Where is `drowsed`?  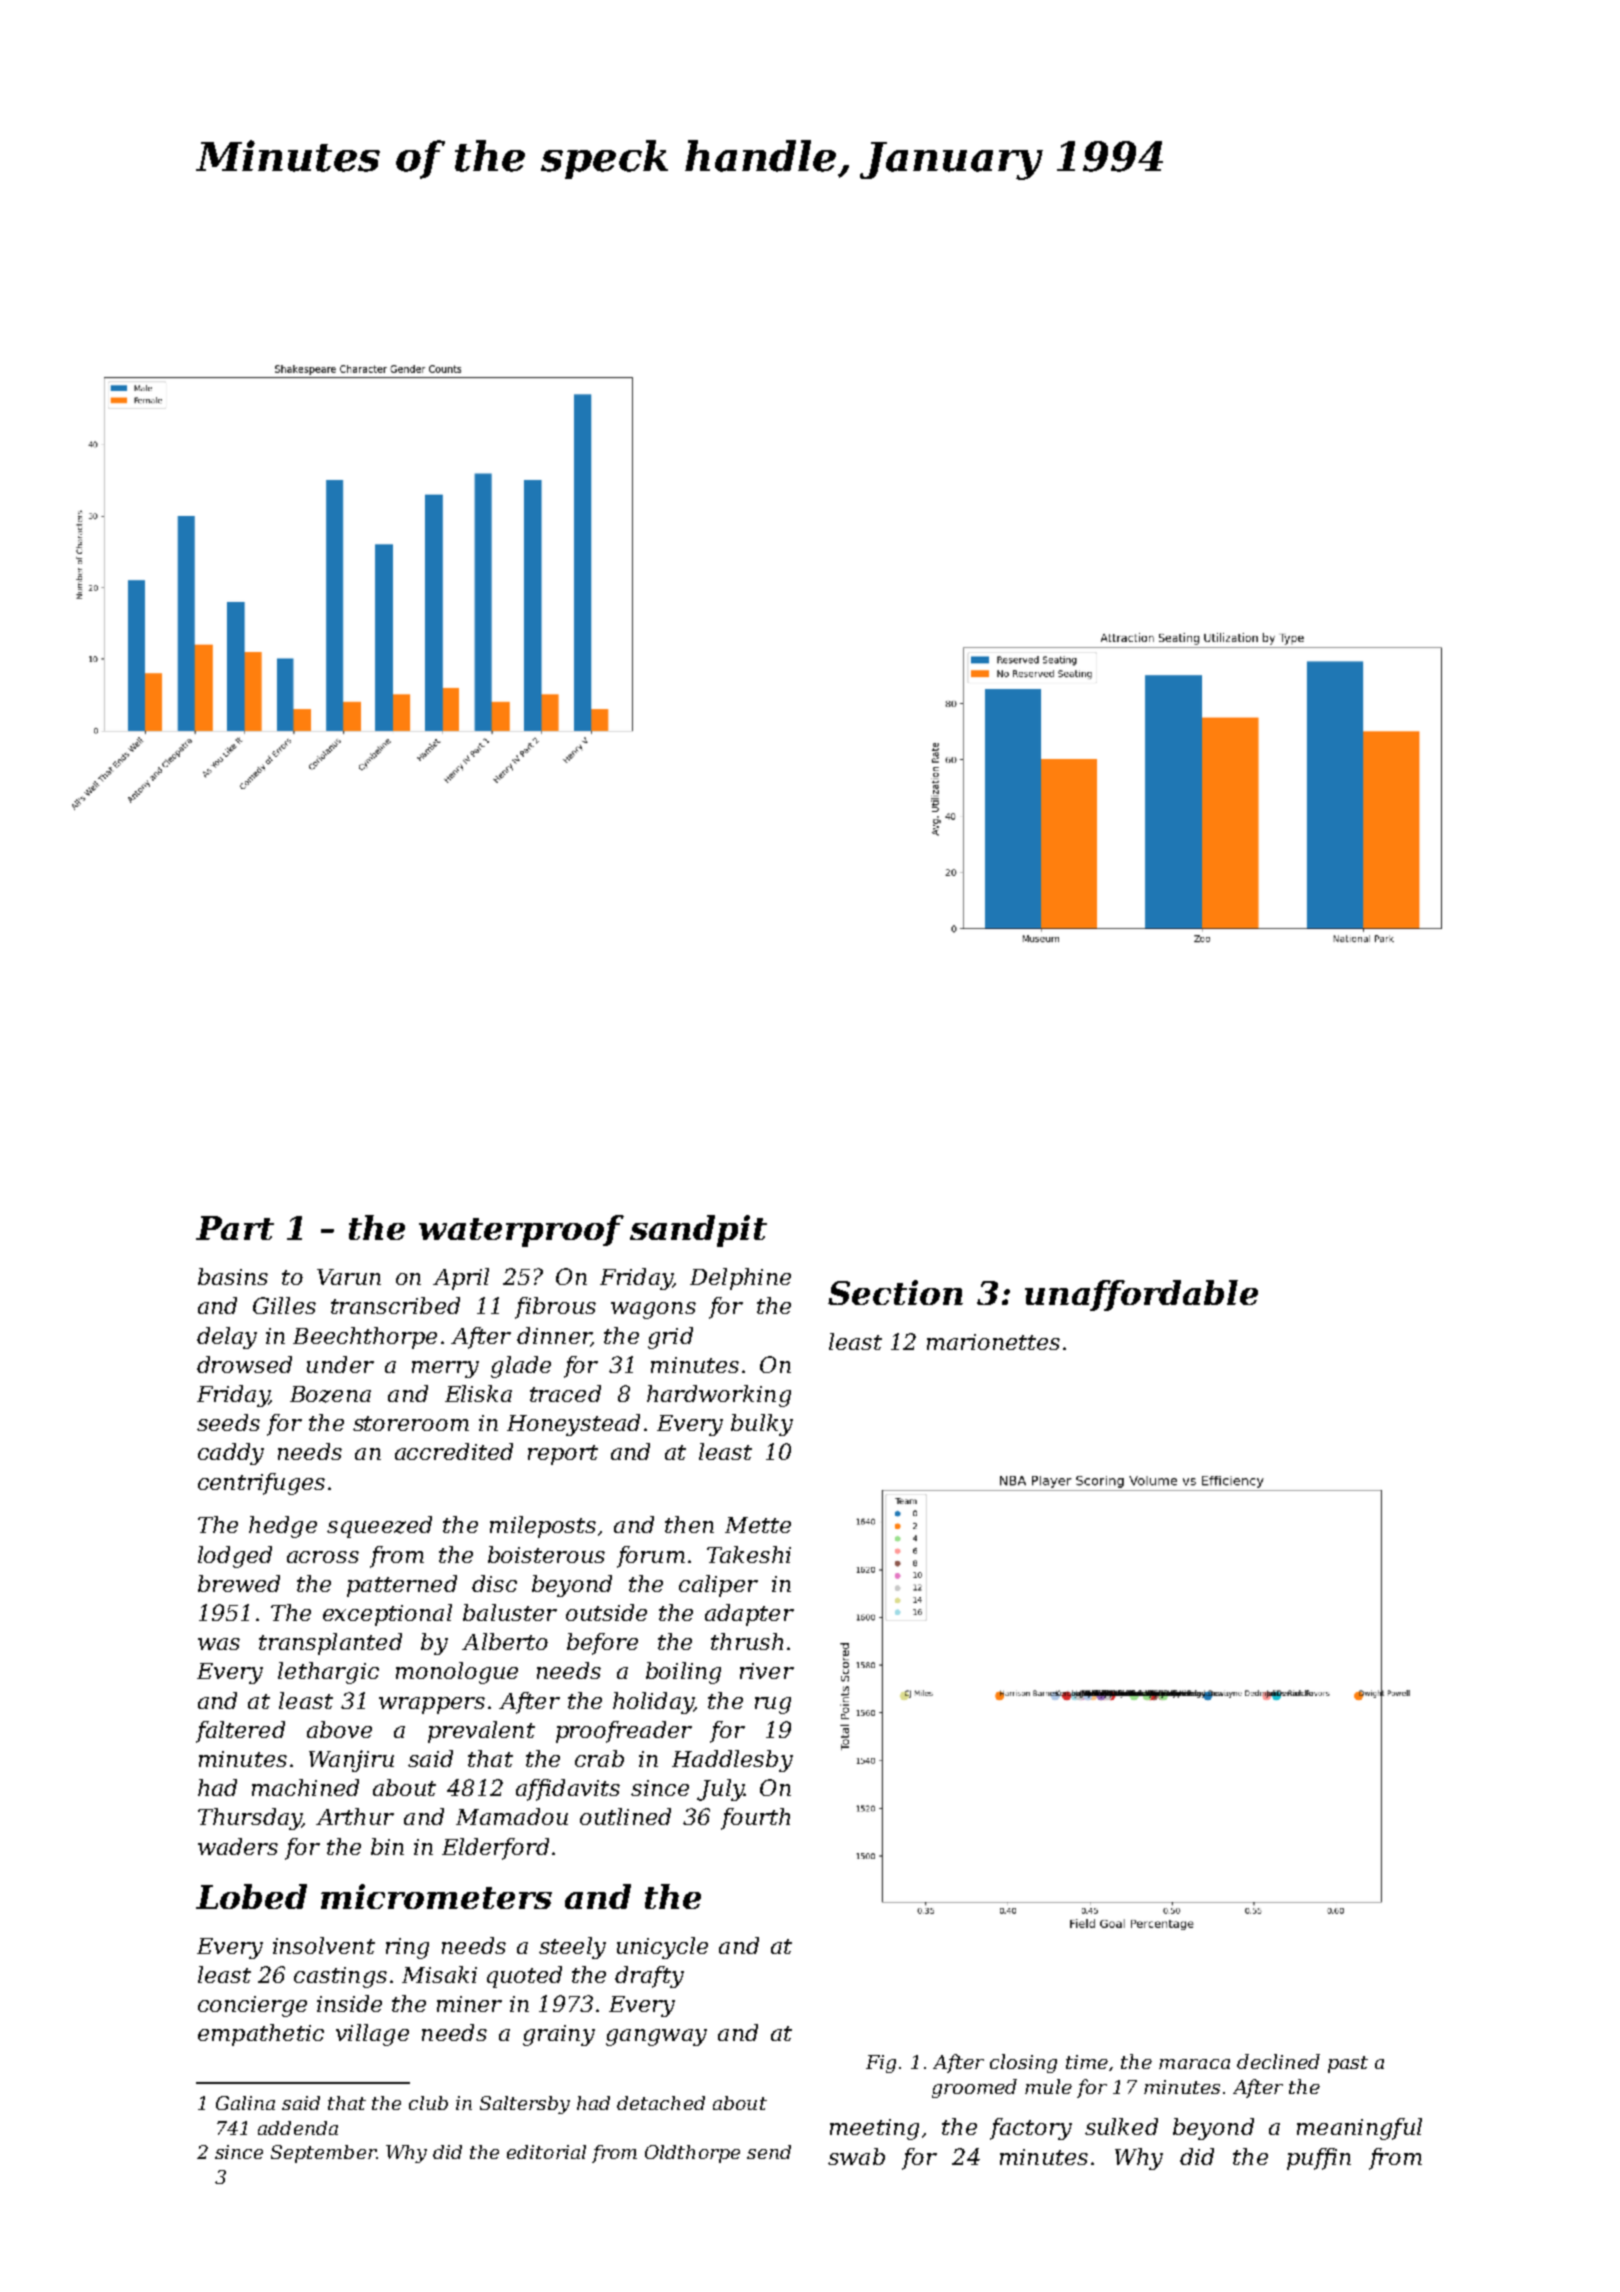
drowsed is located at coordinates (244, 1364).
